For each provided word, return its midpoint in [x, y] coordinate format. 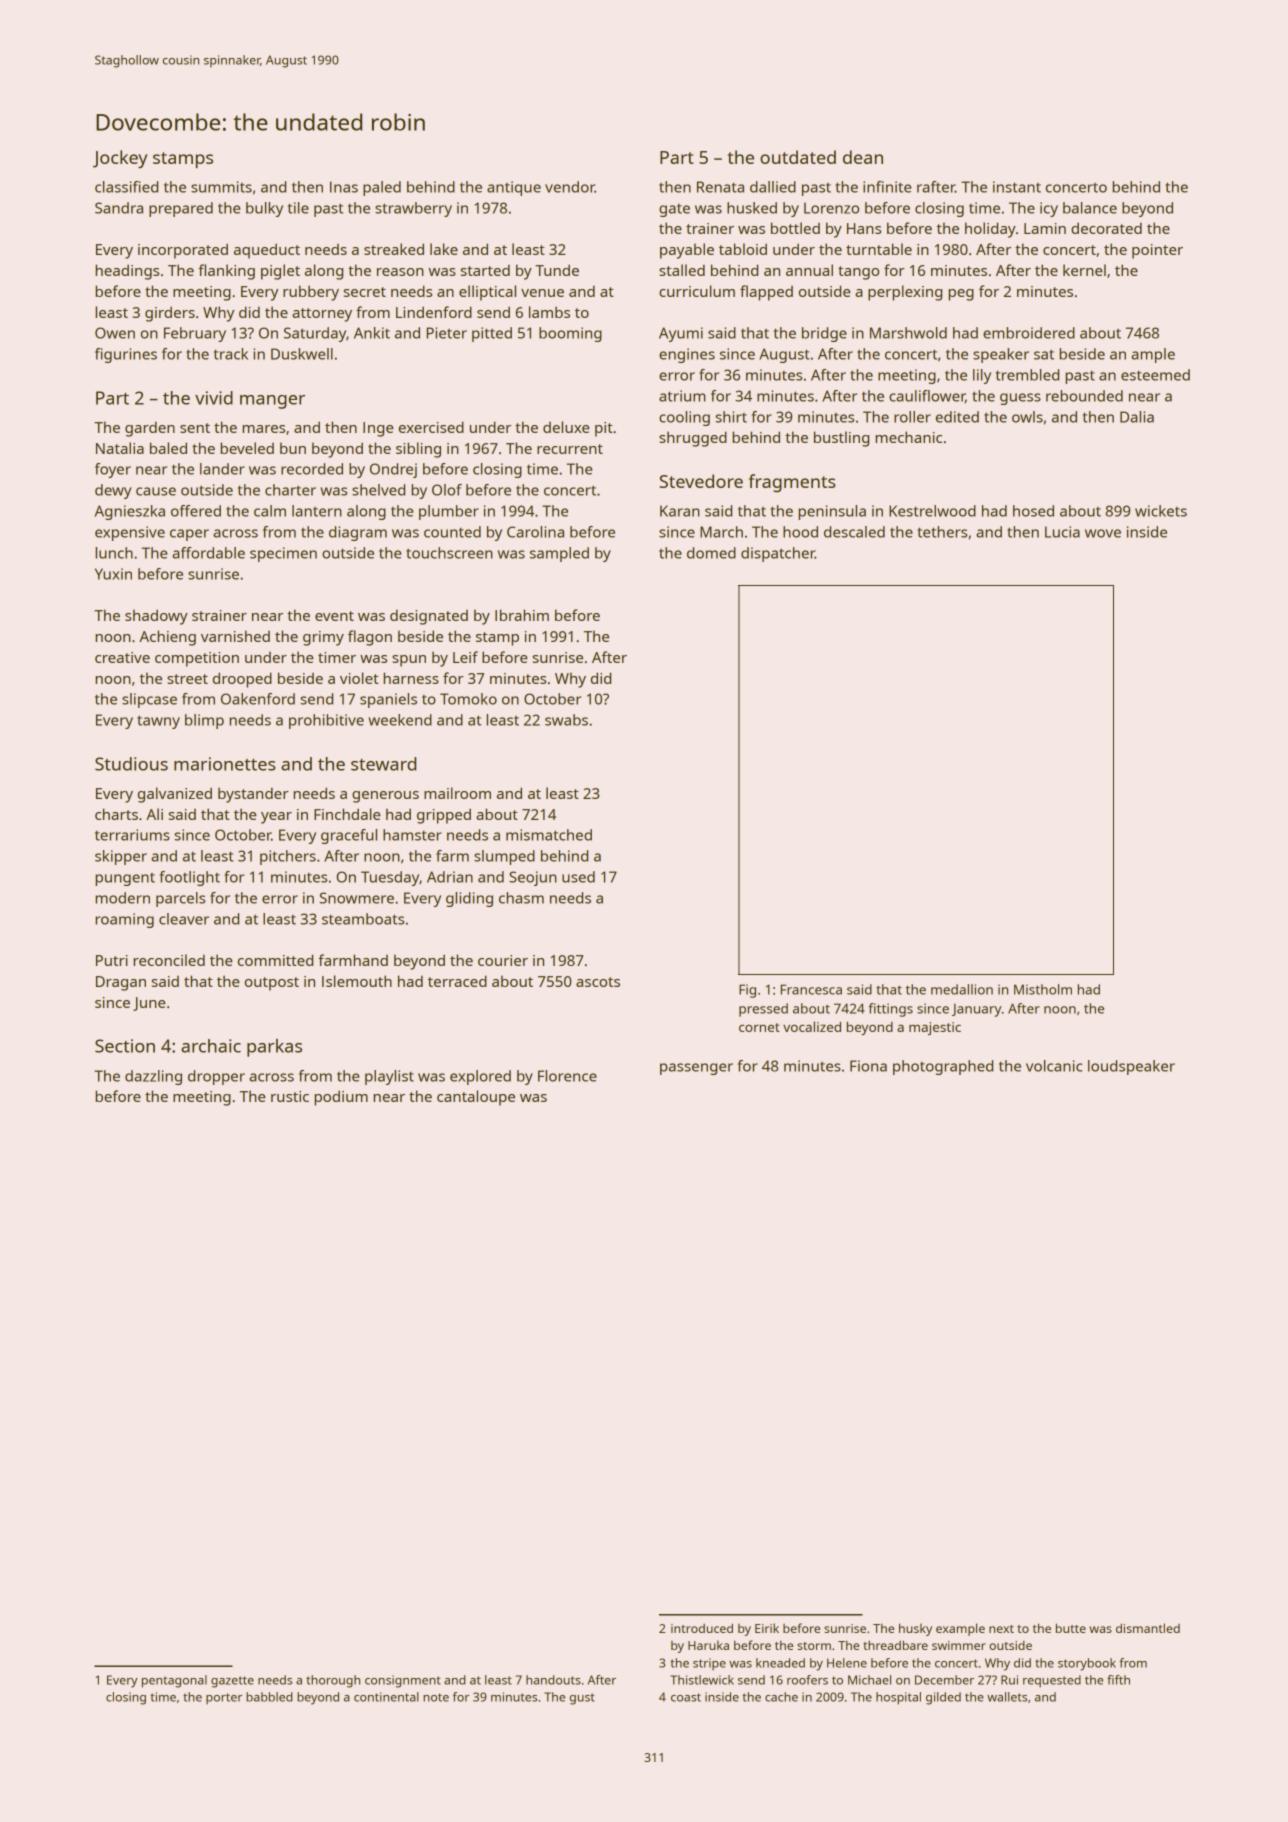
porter [224, 1698]
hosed [1033, 511]
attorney [322, 315]
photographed [943, 1067]
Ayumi [681, 334]
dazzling [153, 1077]
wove [1103, 533]
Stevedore [701, 481]
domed [711, 553]
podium [341, 1098]
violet [359, 678]
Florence [567, 1076]
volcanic [1054, 1066]
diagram [358, 533]
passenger [696, 1069]
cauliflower [927, 396]
